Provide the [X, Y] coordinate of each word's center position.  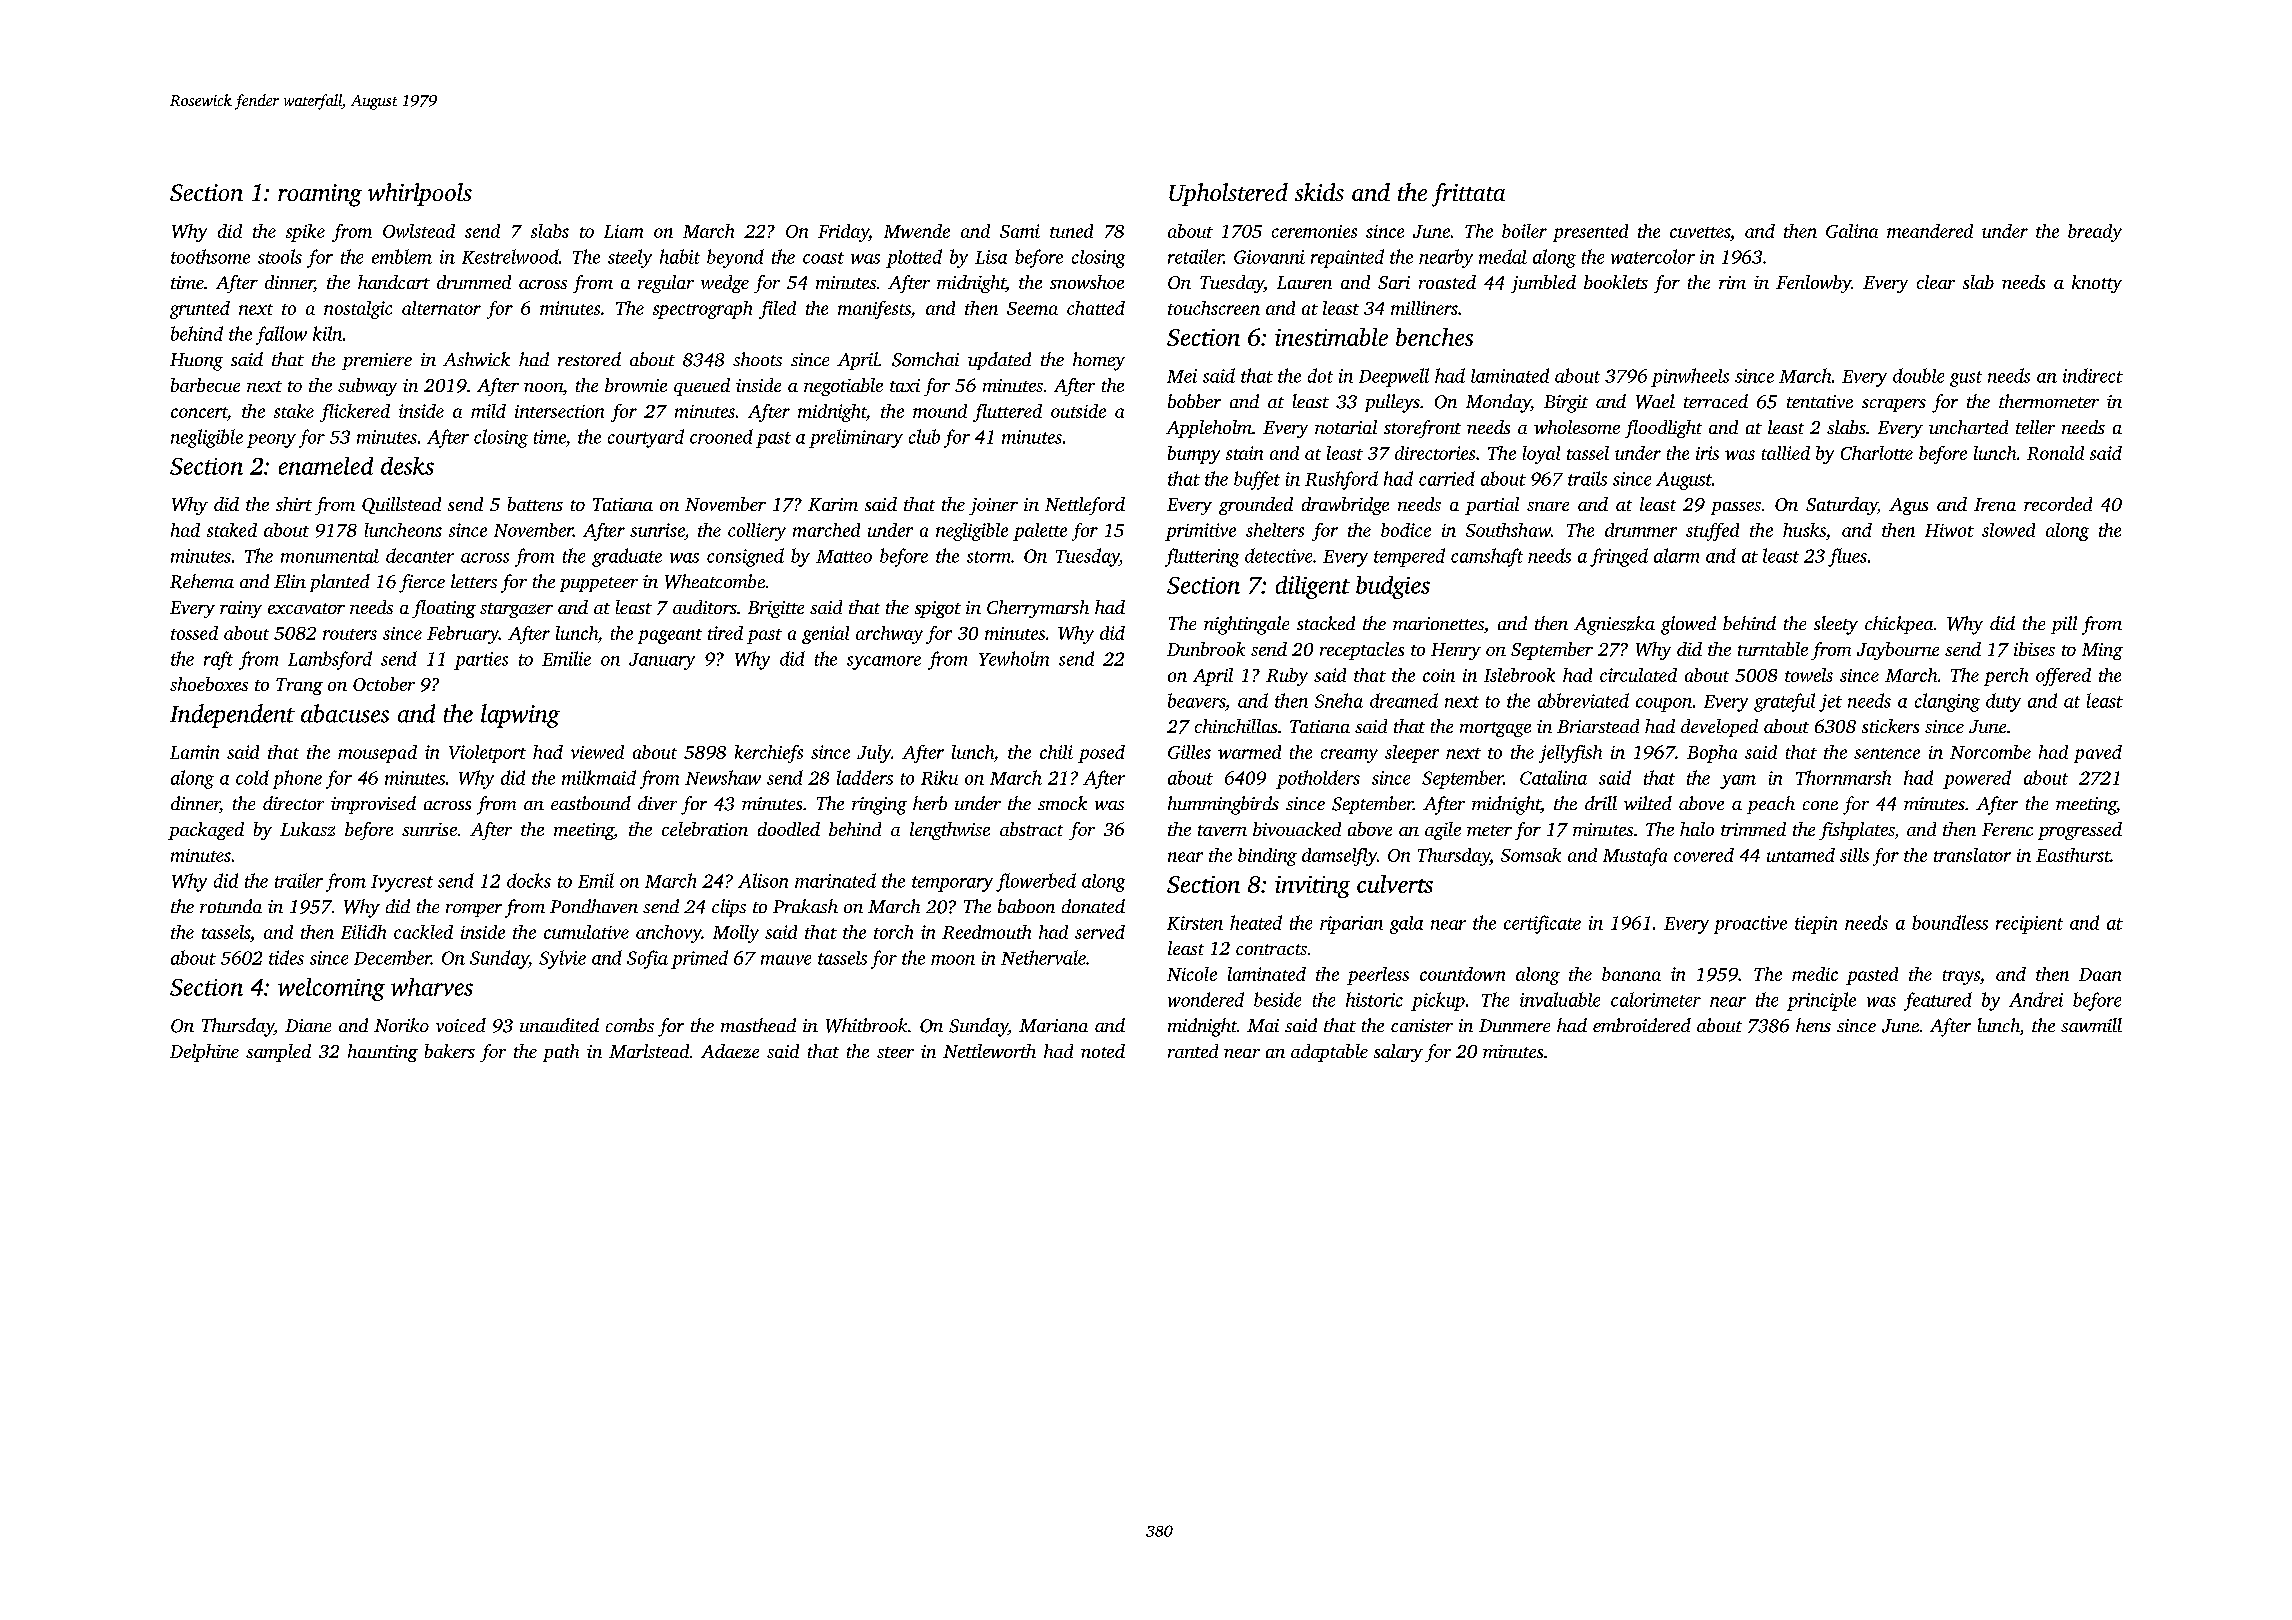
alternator [441, 308]
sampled [278, 1053]
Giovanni [1269, 257]
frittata [1468, 195]
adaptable [1329, 1053]
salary [1398, 1053]
